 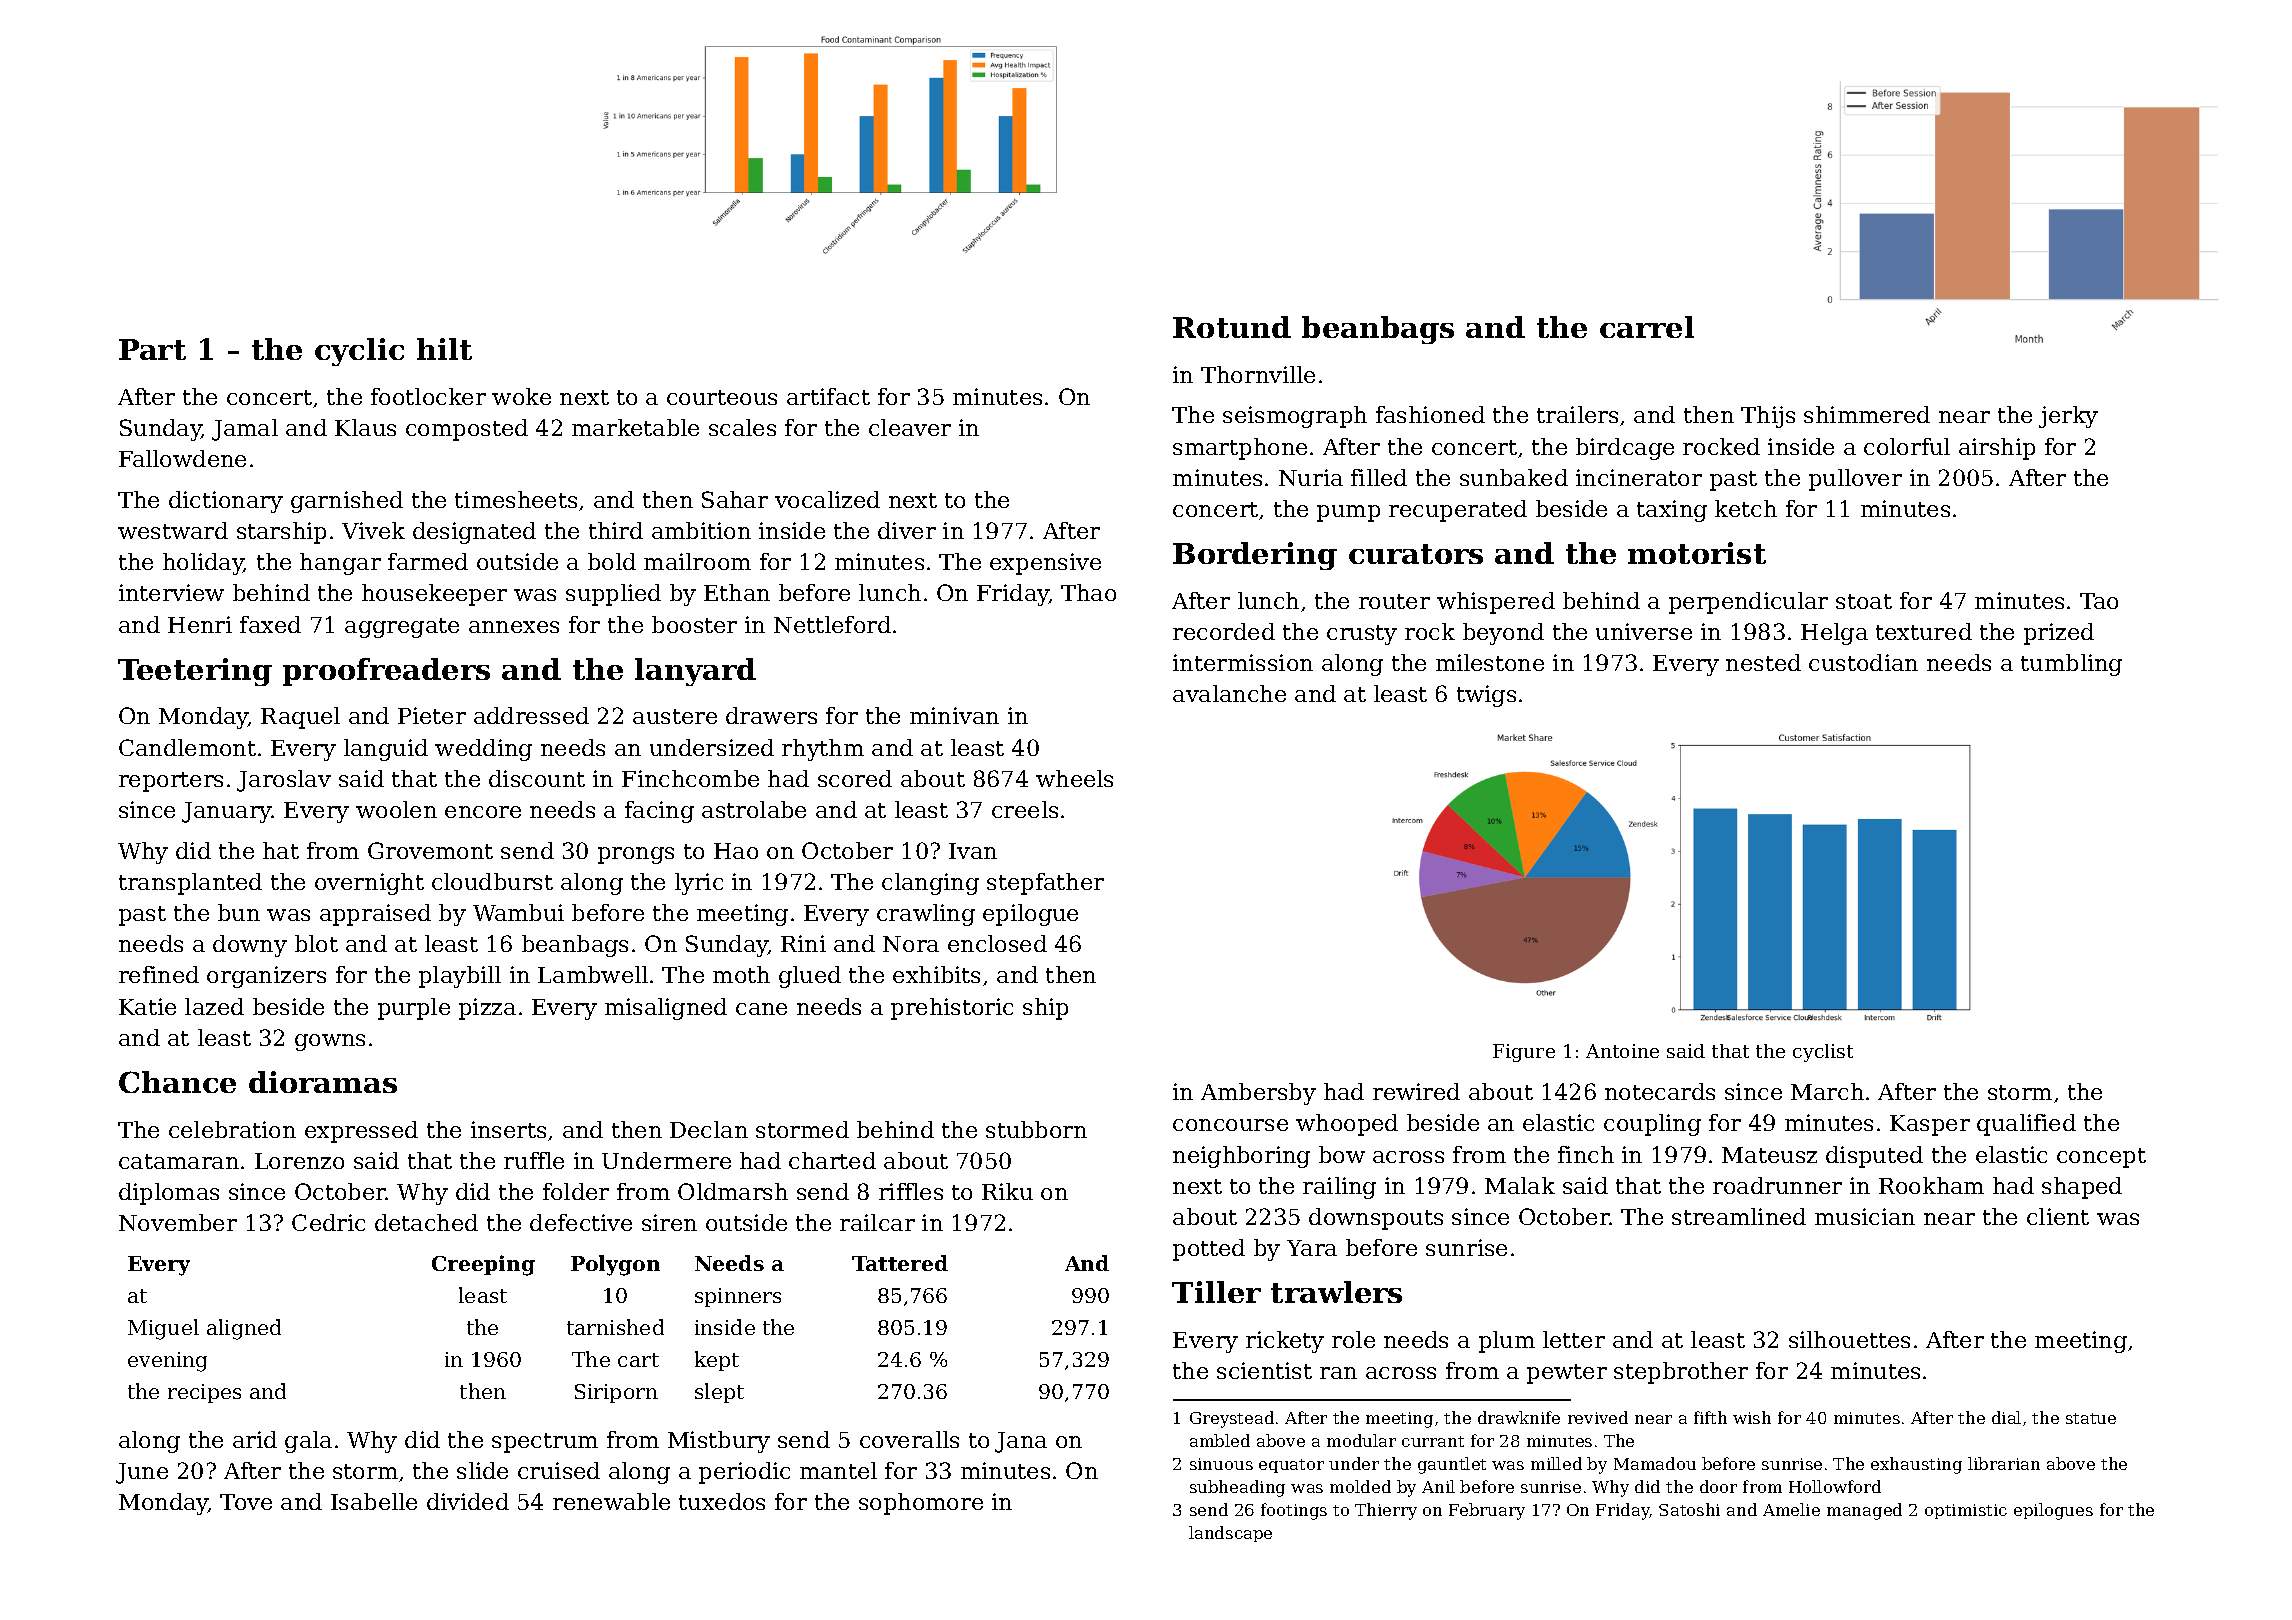 I want to click on jerky, so click(x=2068, y=417).
